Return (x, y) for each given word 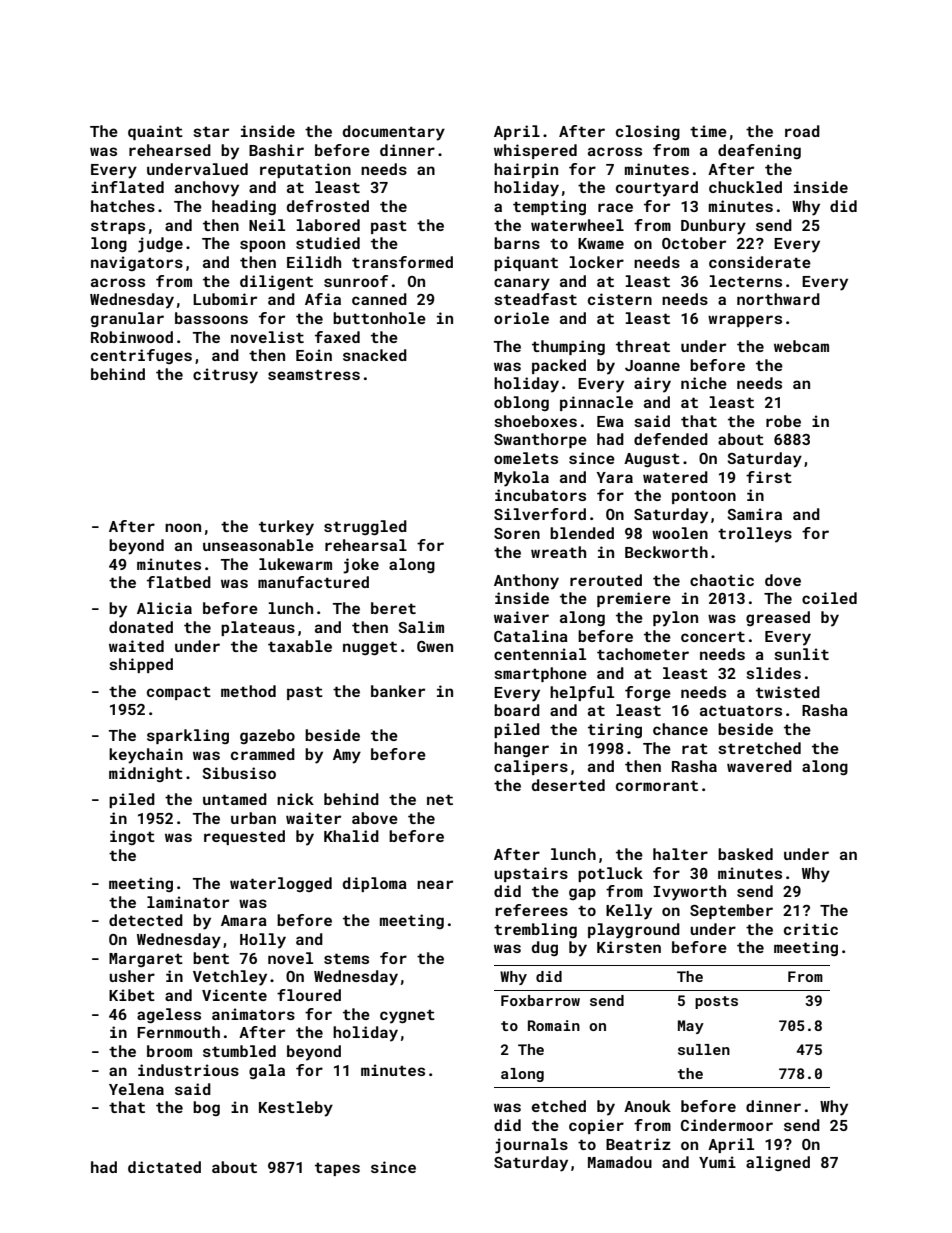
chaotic (722, 580)
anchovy (207, 189)
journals (531, 1146)
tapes (337, 1169)
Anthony (526, 582)
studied (328, 243)
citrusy (225, 376)
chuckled (745, 187)
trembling (535, 930)
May (691, 1027)
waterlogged (281, 884)
